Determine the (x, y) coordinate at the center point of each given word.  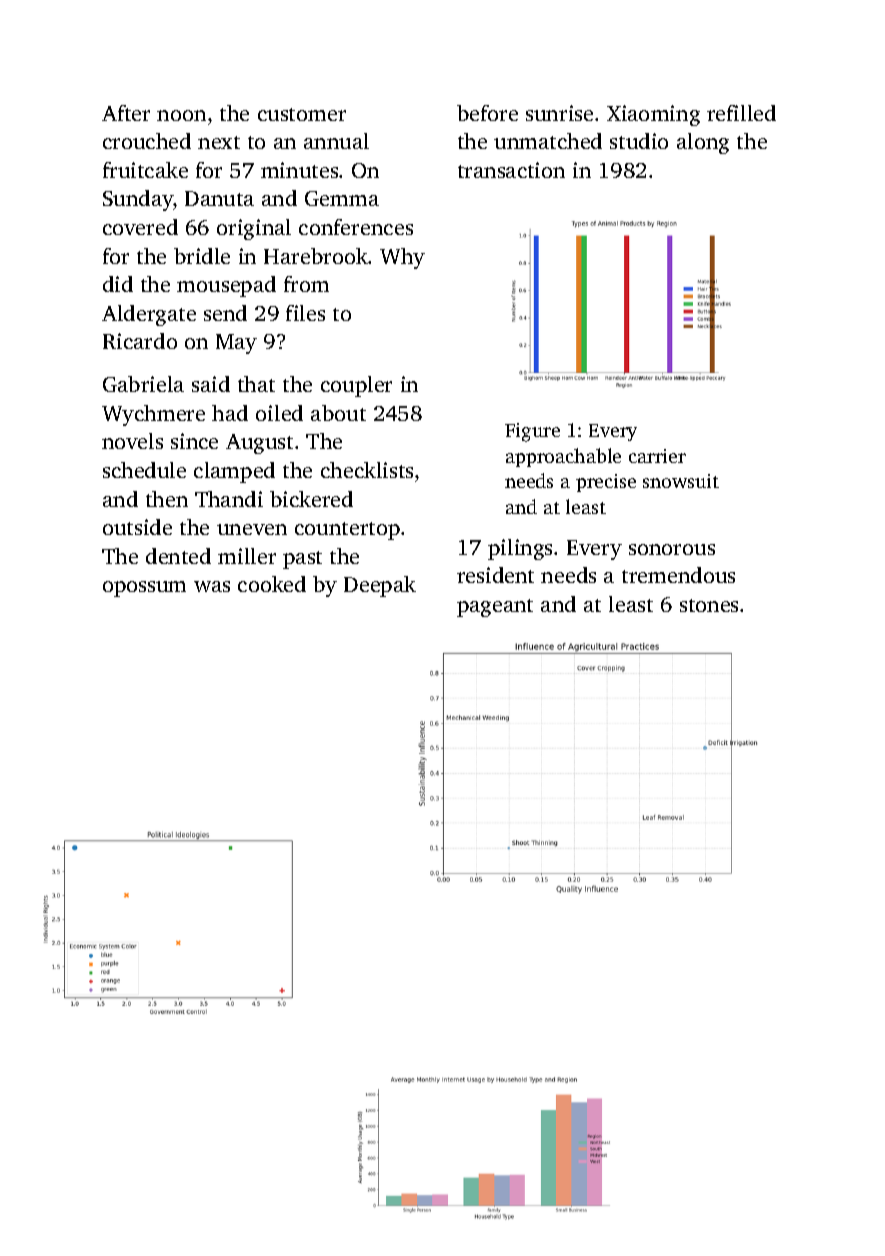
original (254, 229)
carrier (657, 456)
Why (402, 258)
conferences (356, 227)
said (211, 384)
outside (137, 527)
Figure (532, 432)
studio (639, 141)
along (703, 143)
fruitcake (145, 170)
